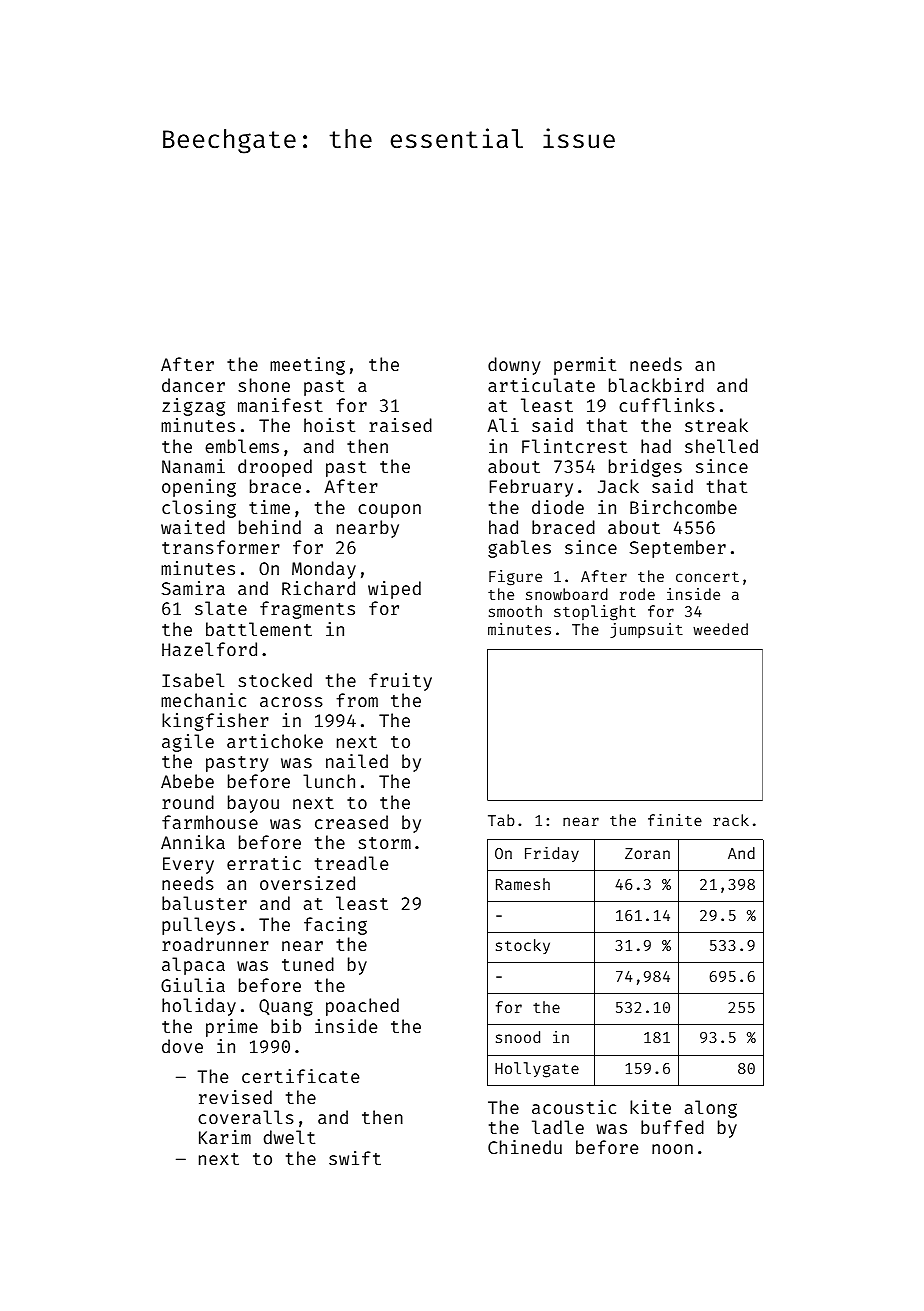 The height and width of the screenshot is (1311, 924). Describe the element at coordinates (329, 425) in the screenshot. I see `hoist` at that location.
